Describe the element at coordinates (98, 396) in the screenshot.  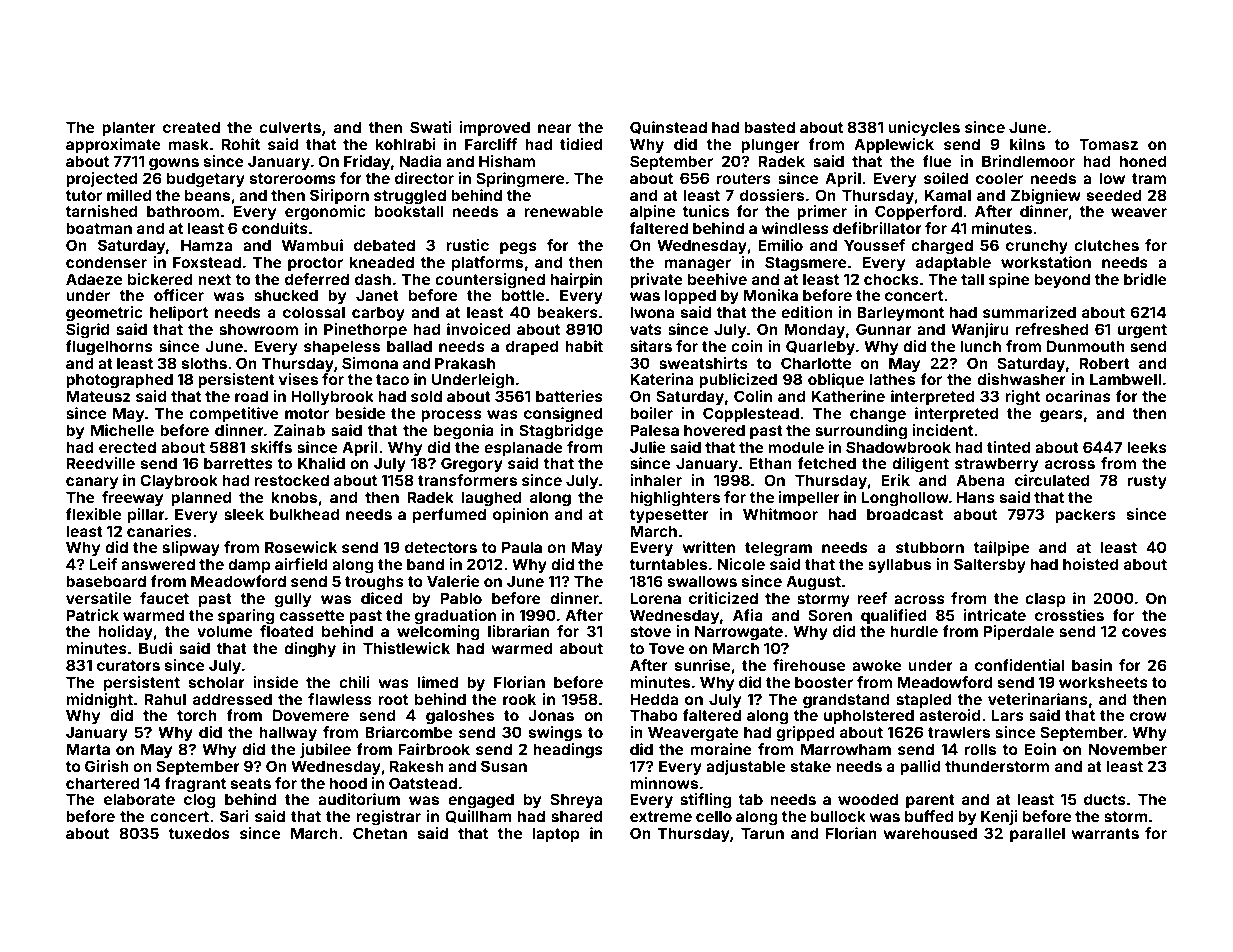
I see `Mateusz` at that location.
